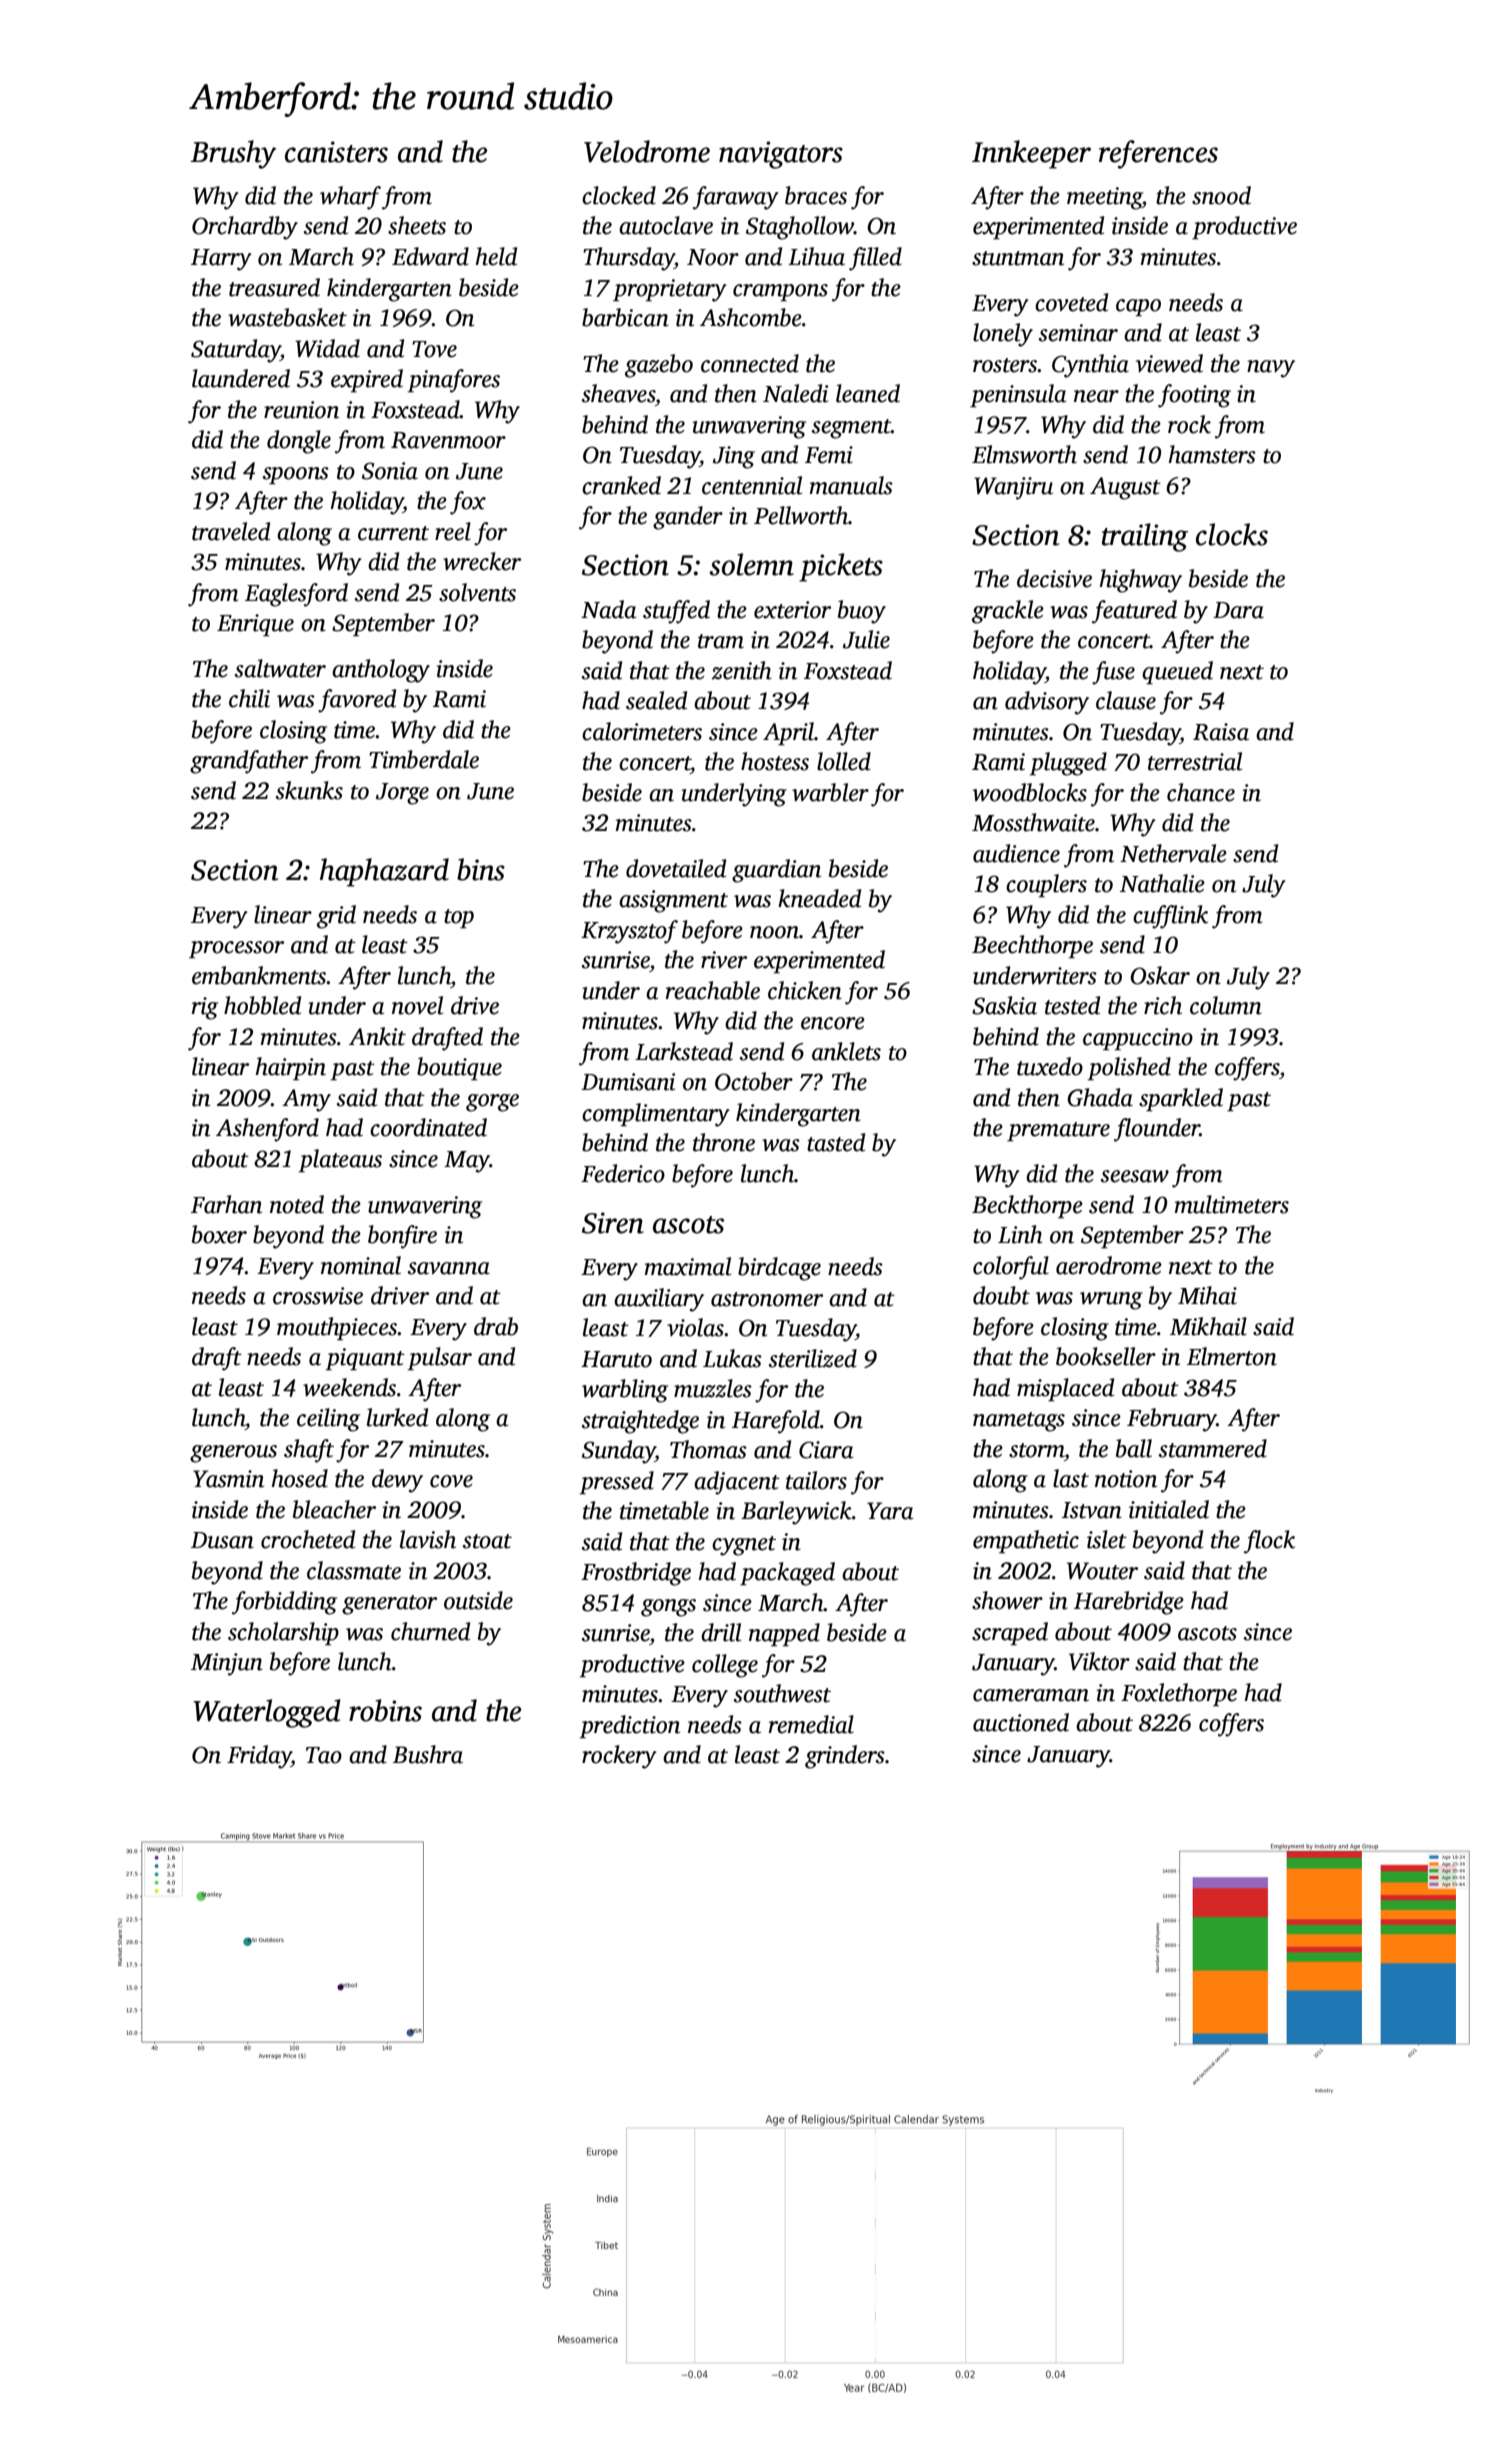  Describe the element at coordinates (1021, 1722) in the screenshot. I see `auctioned` at that location.
